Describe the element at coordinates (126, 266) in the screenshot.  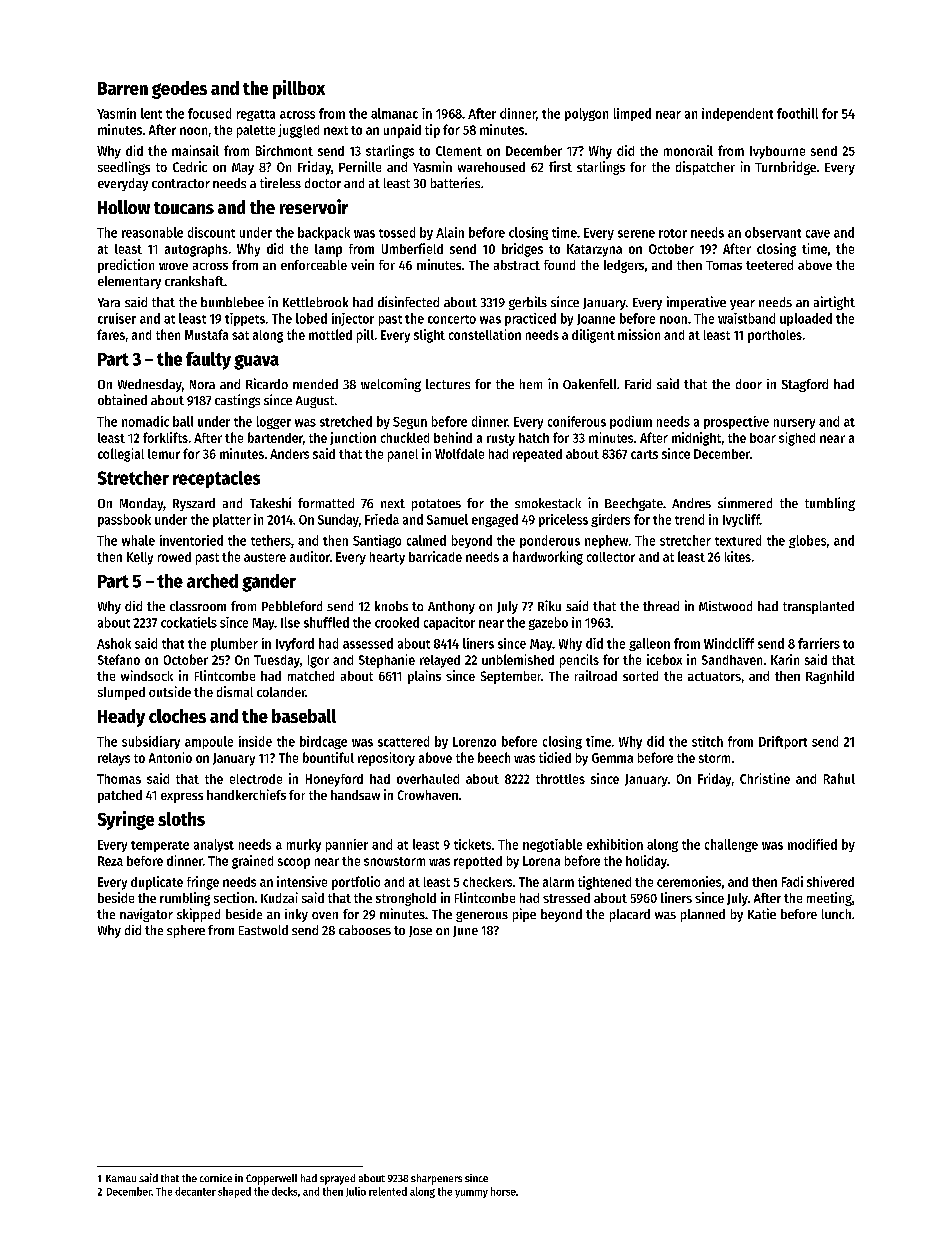
I see `prediction` at that location.
